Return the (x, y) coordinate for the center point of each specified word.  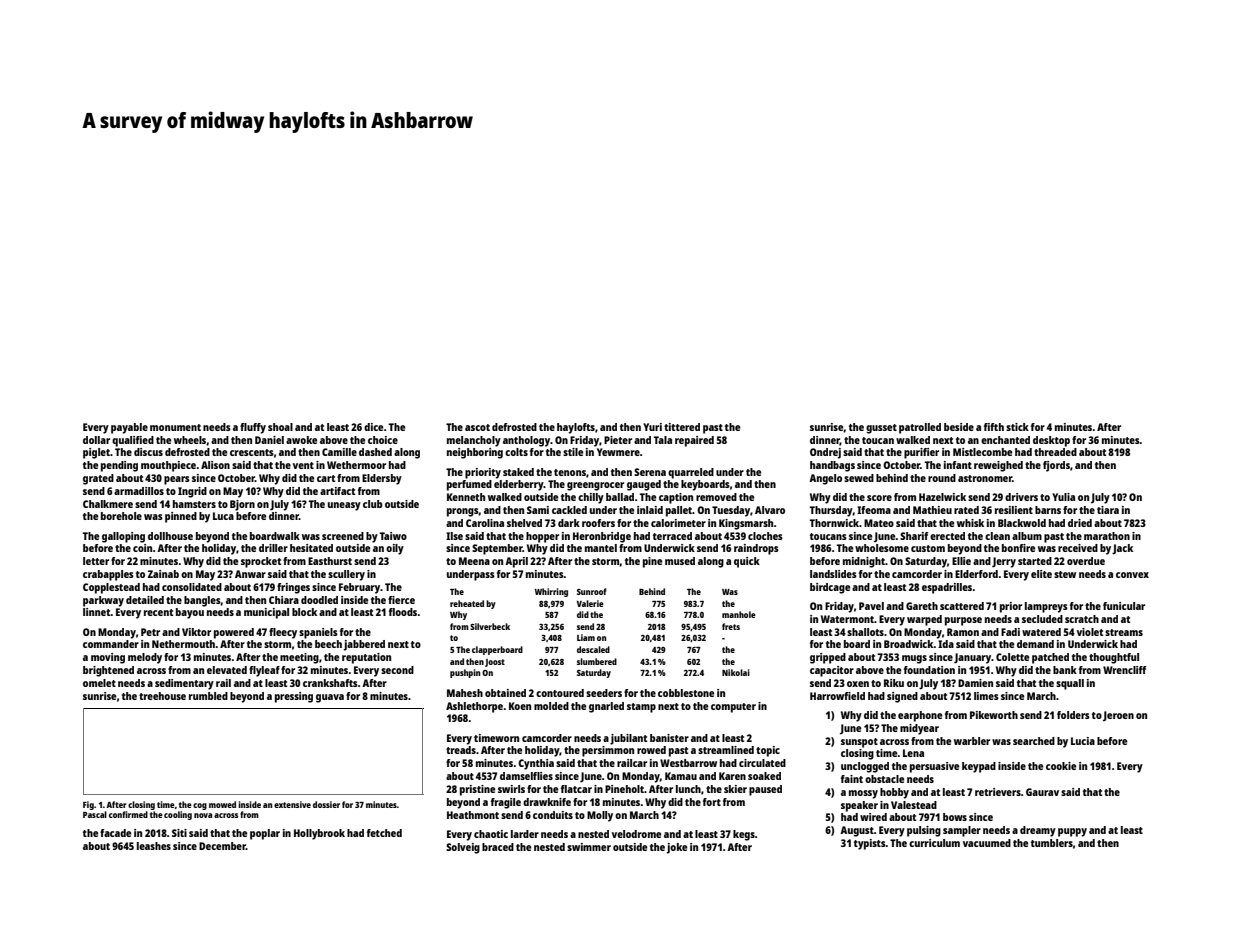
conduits (553, 815)
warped (924, 620)
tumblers (1052, 843)
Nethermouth (183, 644)
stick (1017, 427)
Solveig (463, 848)
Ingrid (192, 492)
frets (731, 626)
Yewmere (618, 452)
